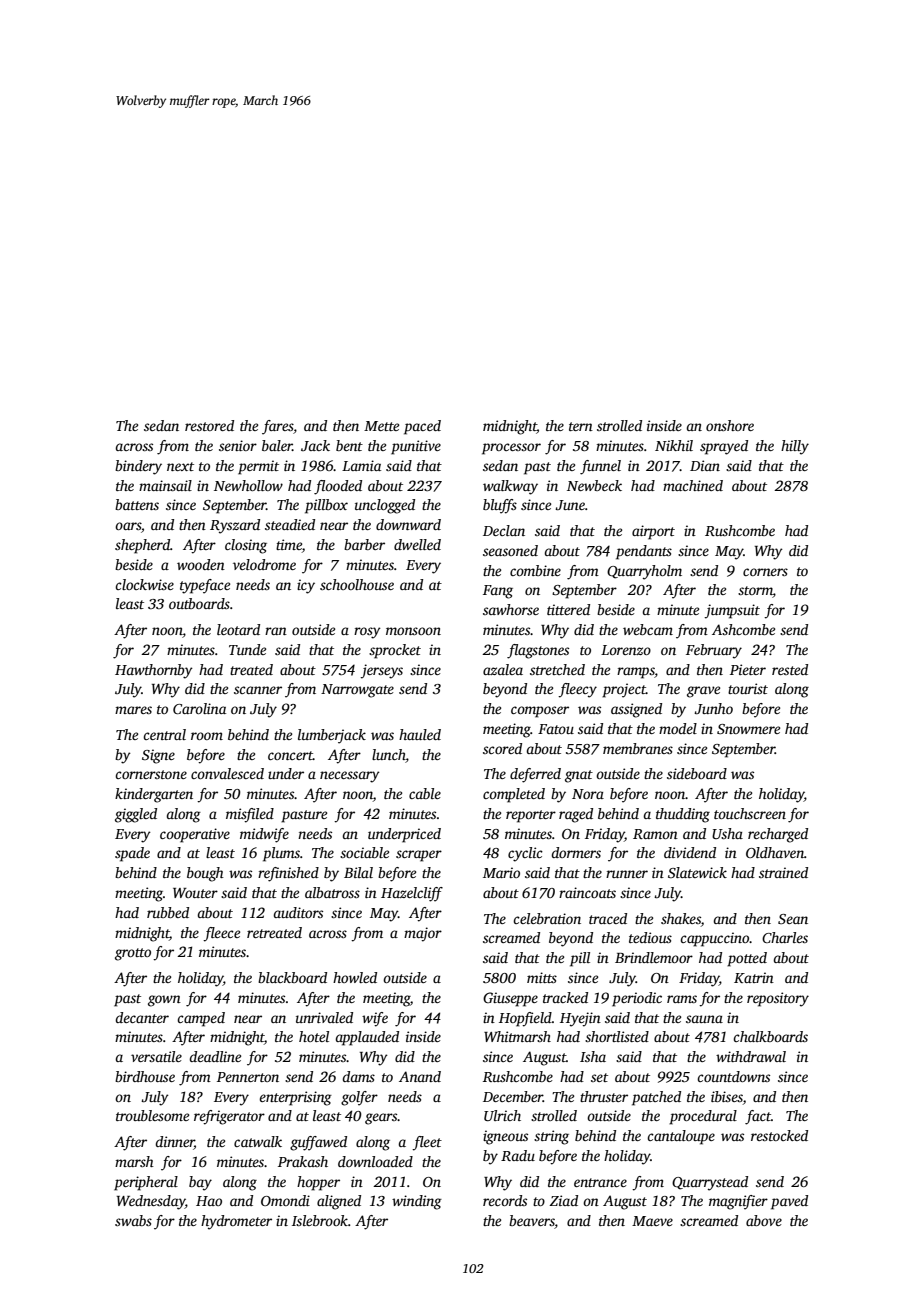 The height and width of the page is (1311, 924). Describe the element at coordinates (209, 425) in the page. I see `restored` at that location.
